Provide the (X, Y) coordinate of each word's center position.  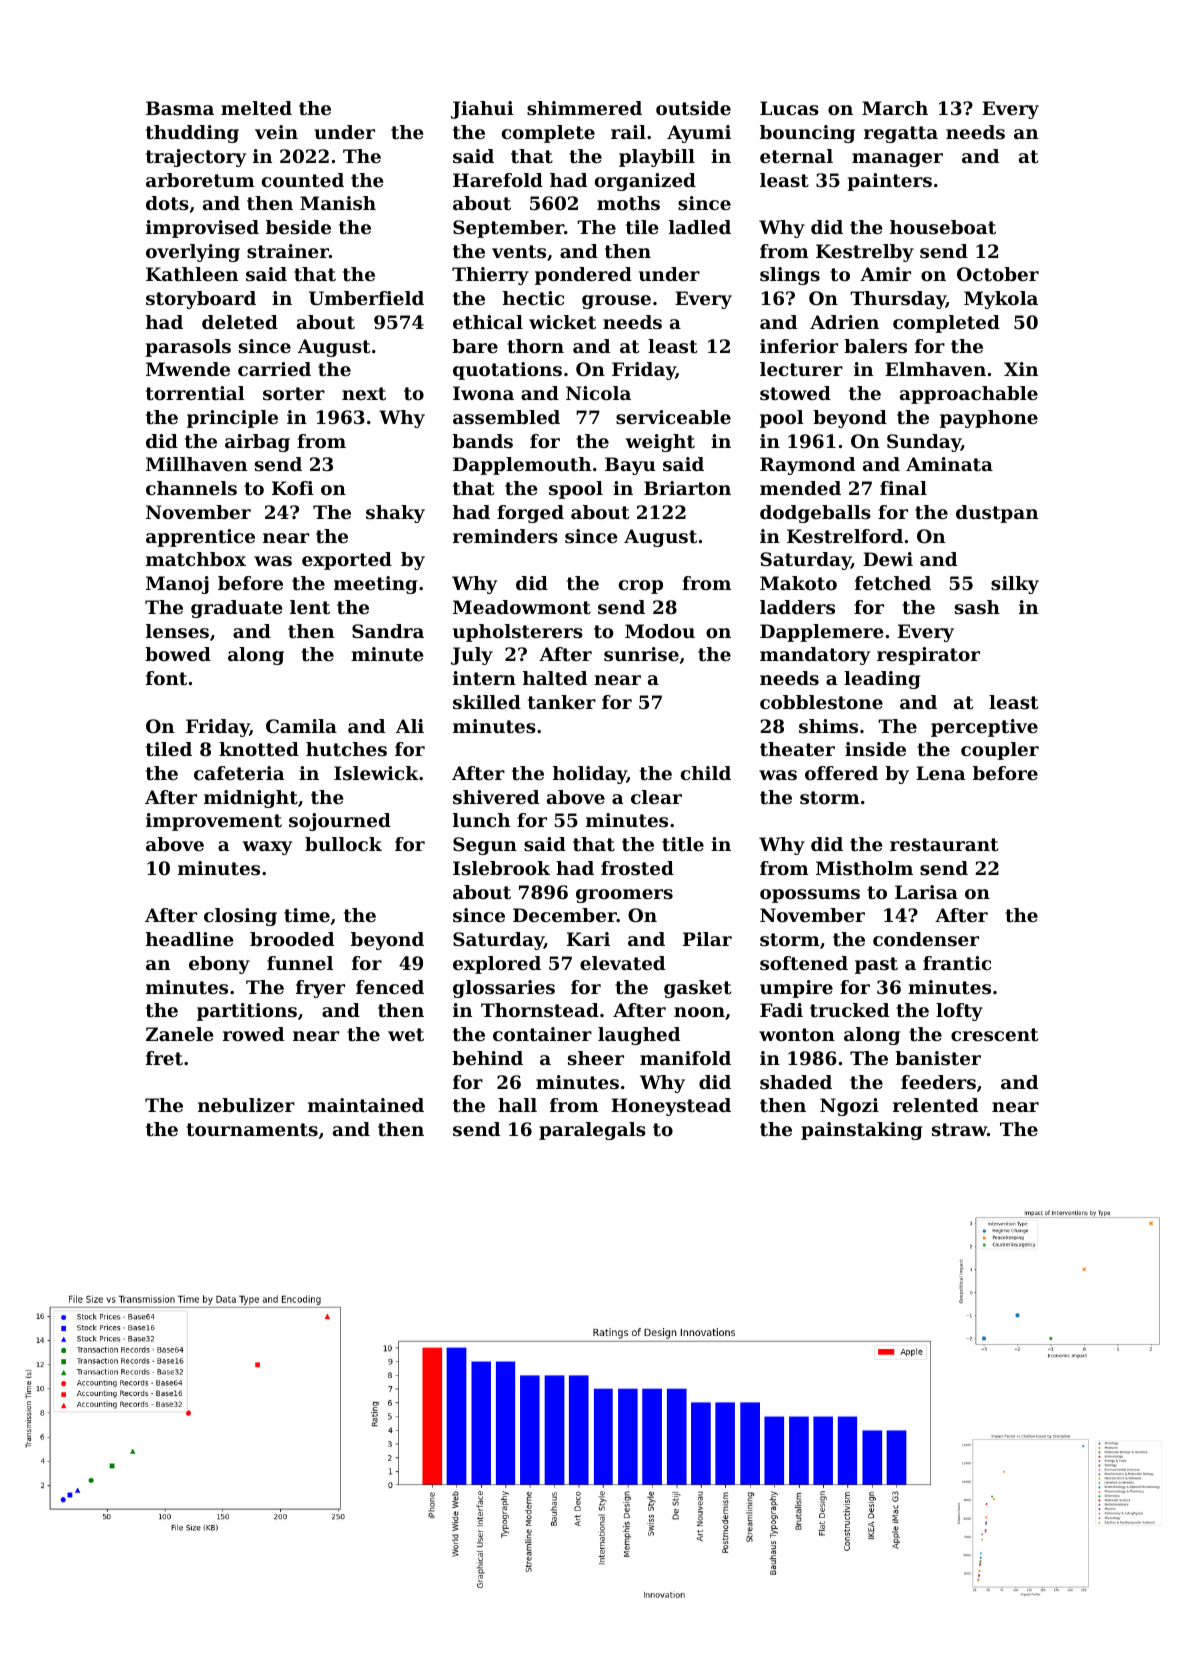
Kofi (293, 488)
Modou (660, 631)
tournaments (252, 1129)
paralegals (592, 1131)
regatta (901, 134)
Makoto (798, 583)
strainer (288, 251)
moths (628, 203)
